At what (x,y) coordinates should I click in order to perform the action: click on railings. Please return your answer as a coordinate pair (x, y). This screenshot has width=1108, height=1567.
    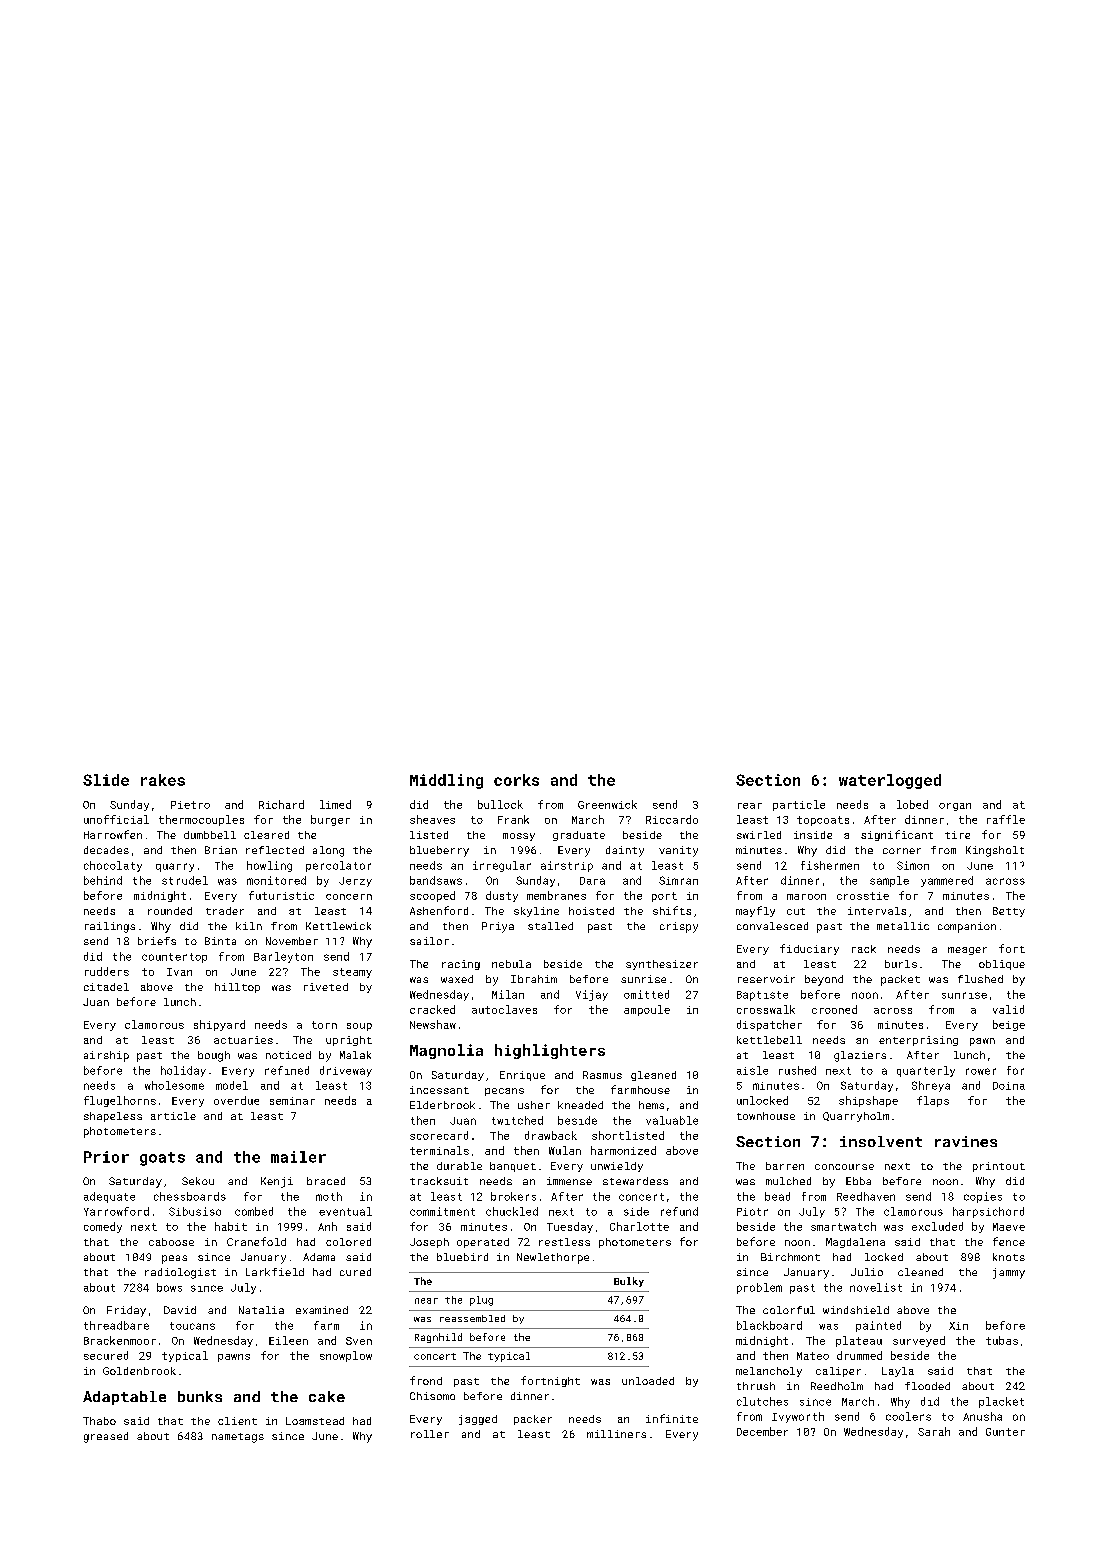
    Looking at the image, I should click on (110, 927).
